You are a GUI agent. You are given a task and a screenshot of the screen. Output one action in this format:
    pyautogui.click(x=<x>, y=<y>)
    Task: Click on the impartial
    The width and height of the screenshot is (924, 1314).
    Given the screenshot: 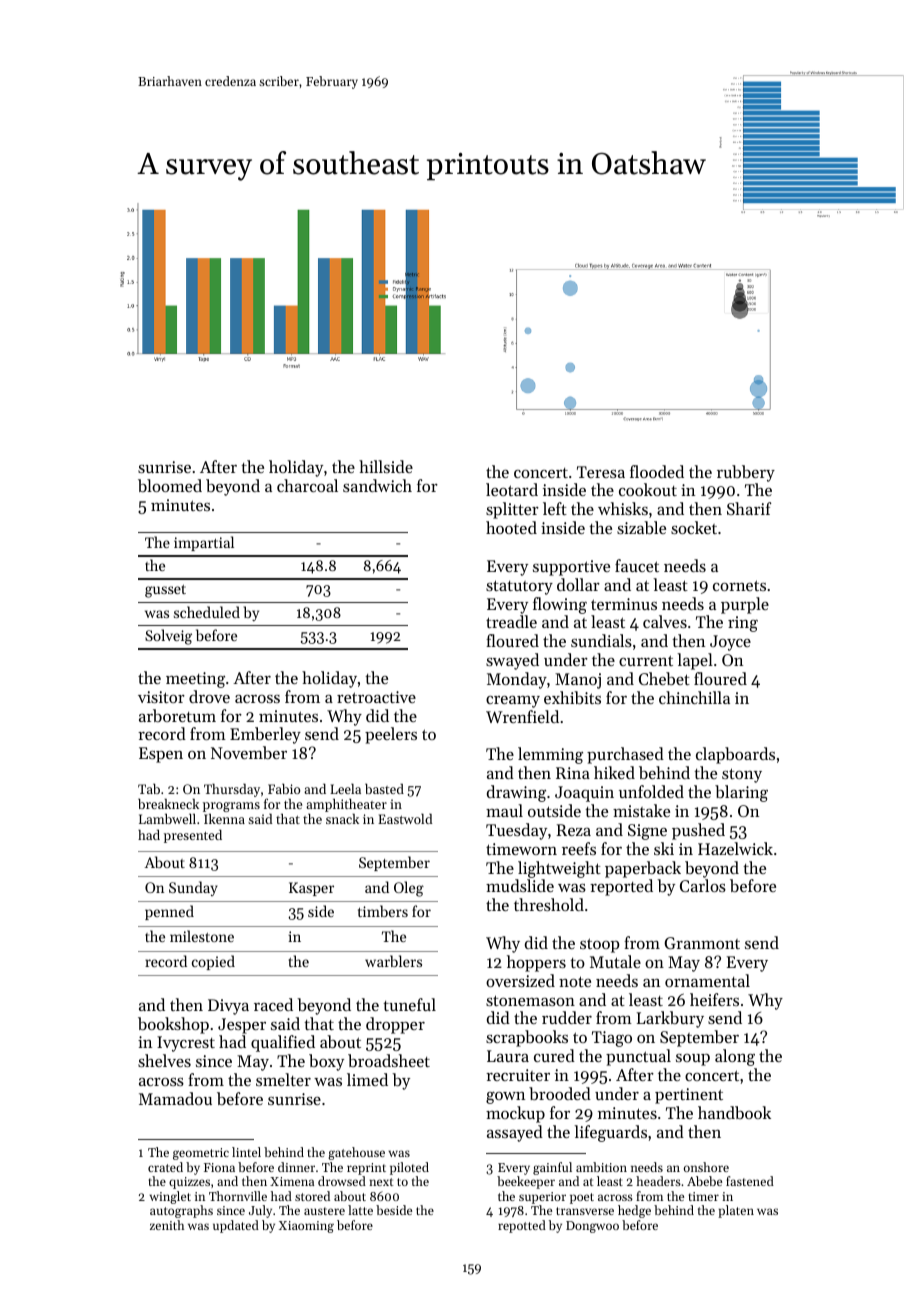 What is the action you would take?
    pyautogui.click(x=204, y=543)
